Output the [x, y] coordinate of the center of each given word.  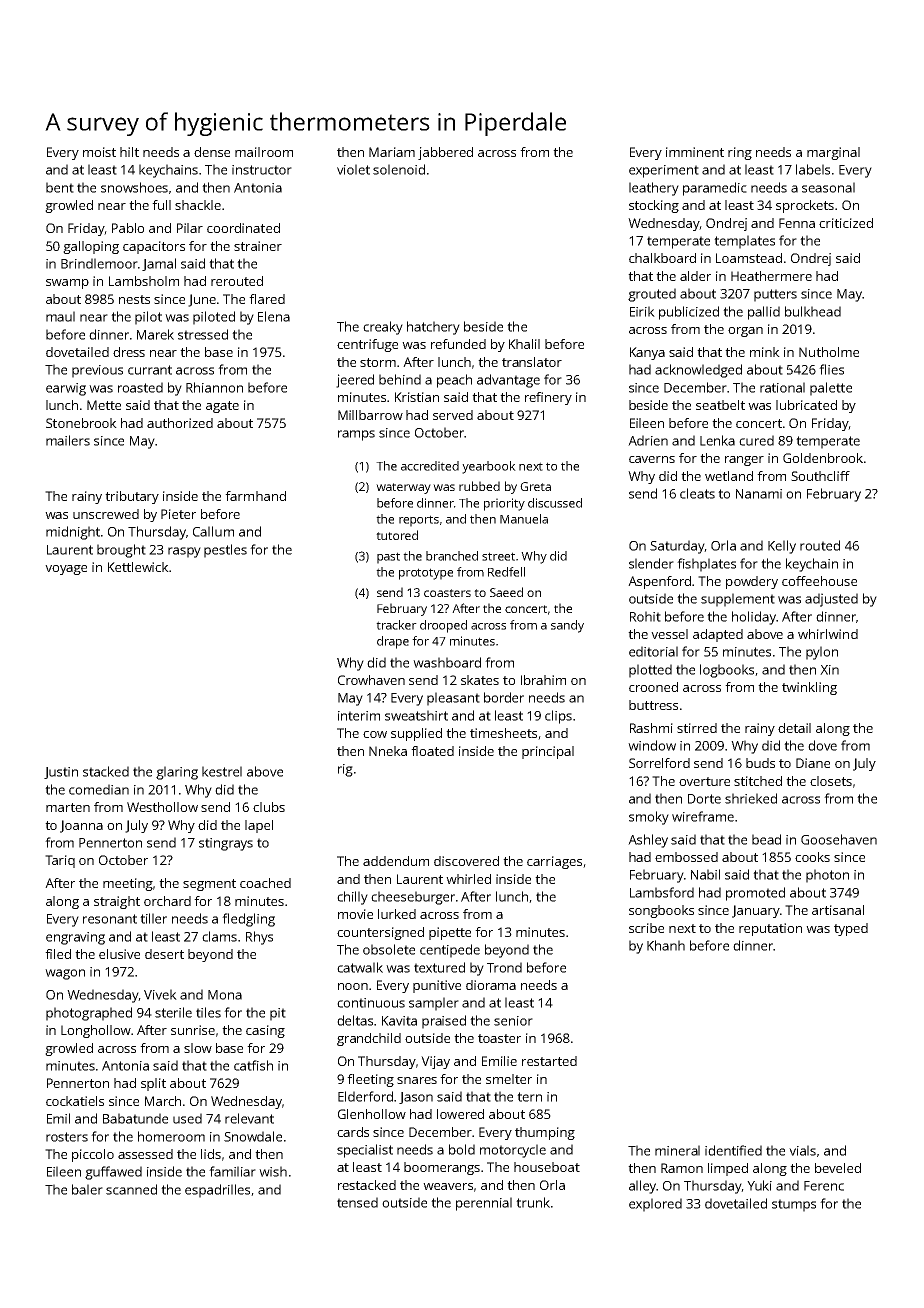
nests [134, 299]
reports [419, 521]
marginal [833, 153]
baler [87, 1189]
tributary [132, 497]
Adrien [648, 440]
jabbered [445, 153]
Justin [61, 773]
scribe [646, 928]
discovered [466, 861]
